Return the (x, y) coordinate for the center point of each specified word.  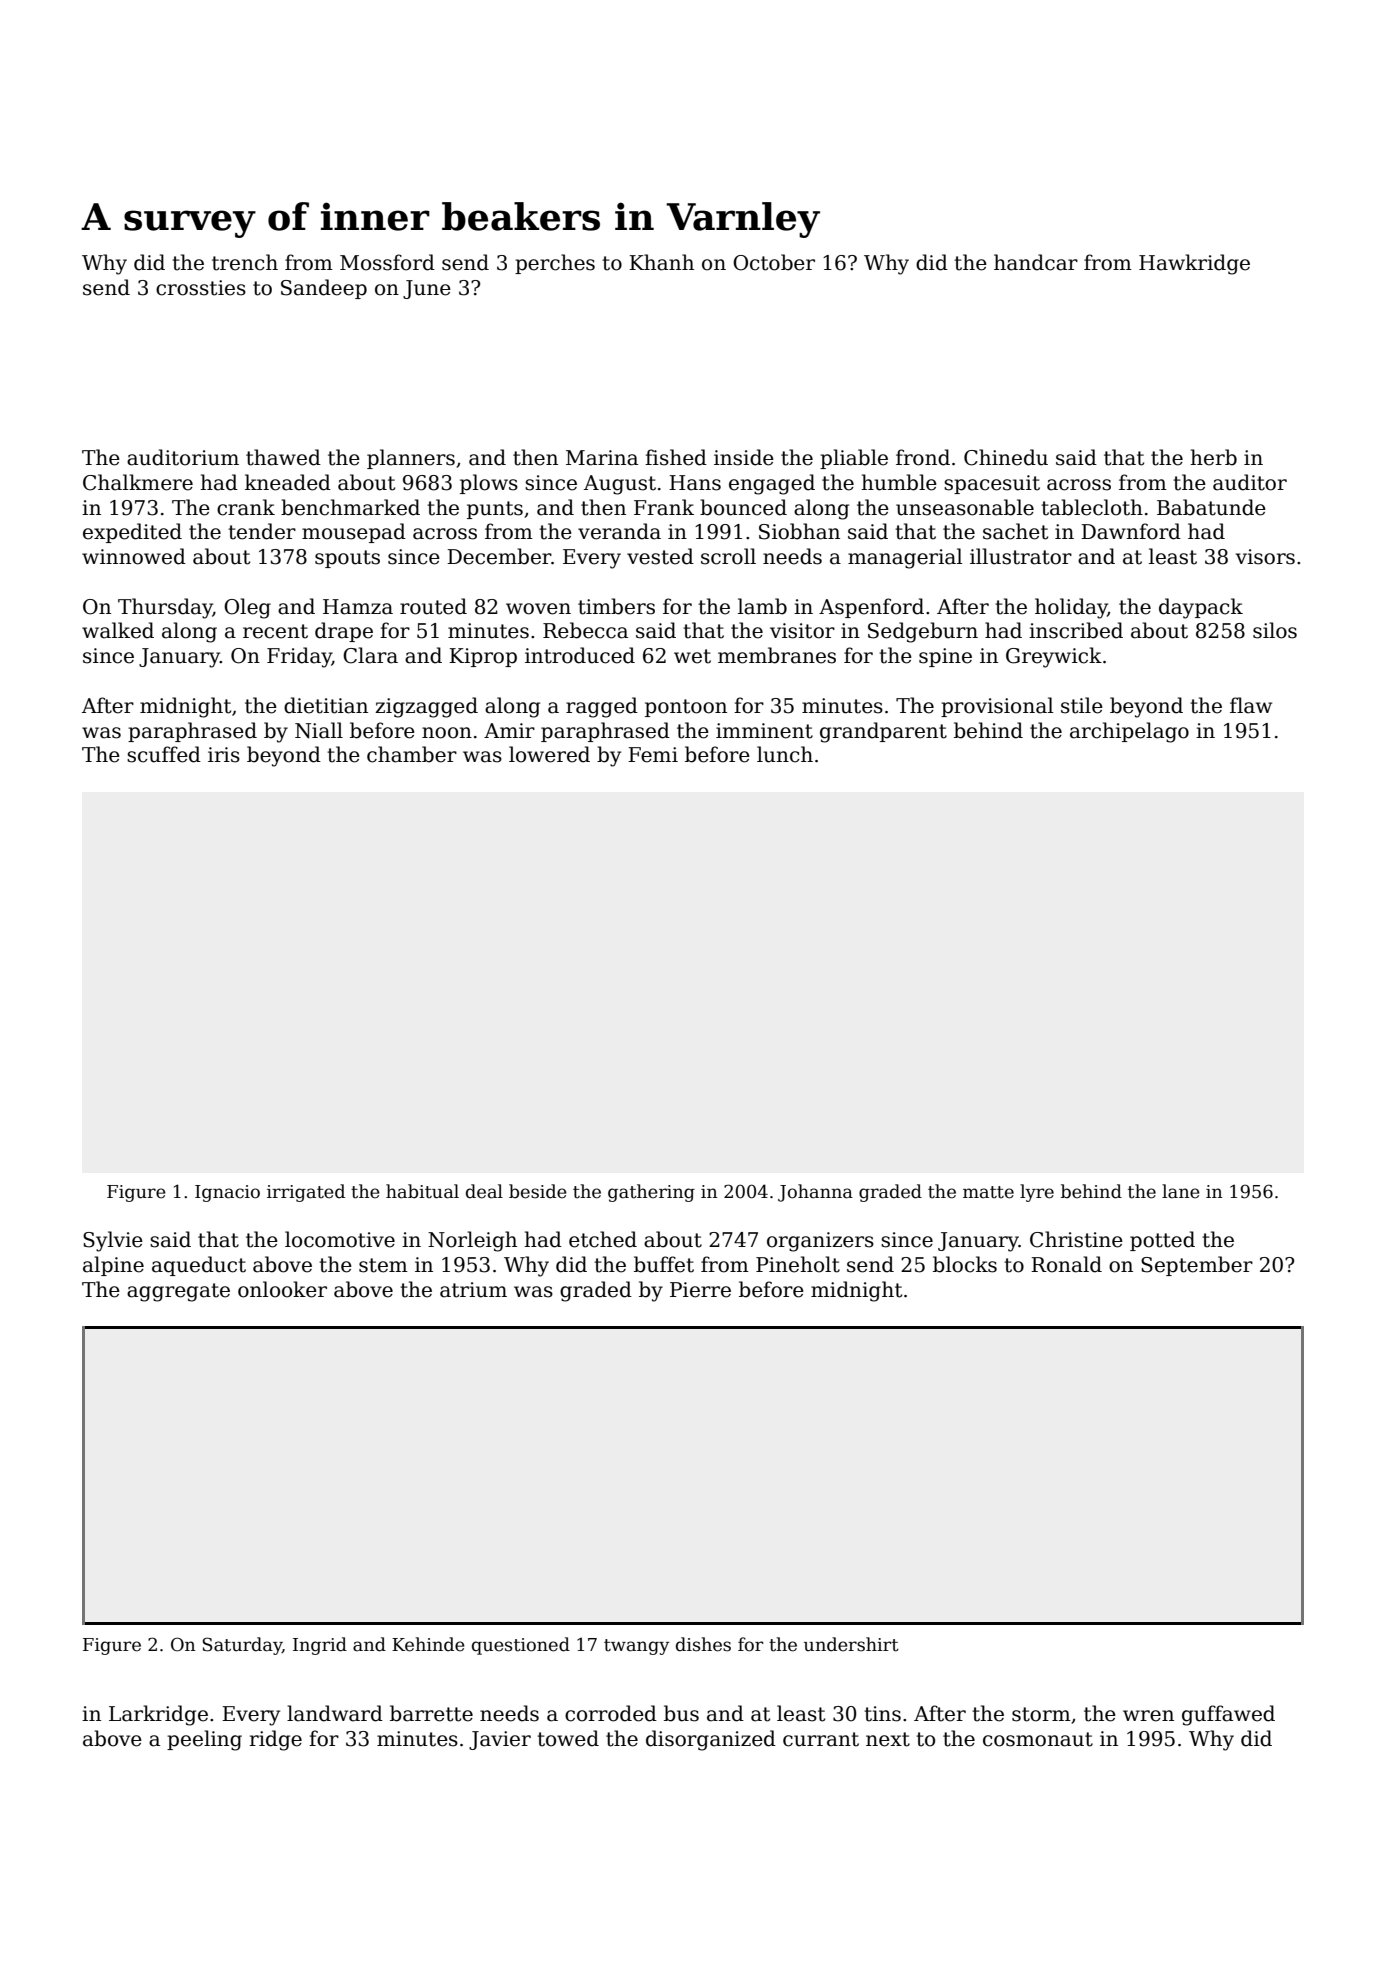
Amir (509, 730)
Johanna (815, 1193)
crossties (201, 288)
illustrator (1021, 556)
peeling (204, 1740)
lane (1181, 1191)
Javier (500, 1740)
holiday (1071, 608)
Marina (602, 458)
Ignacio (227, 1193)
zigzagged (426, 707)
